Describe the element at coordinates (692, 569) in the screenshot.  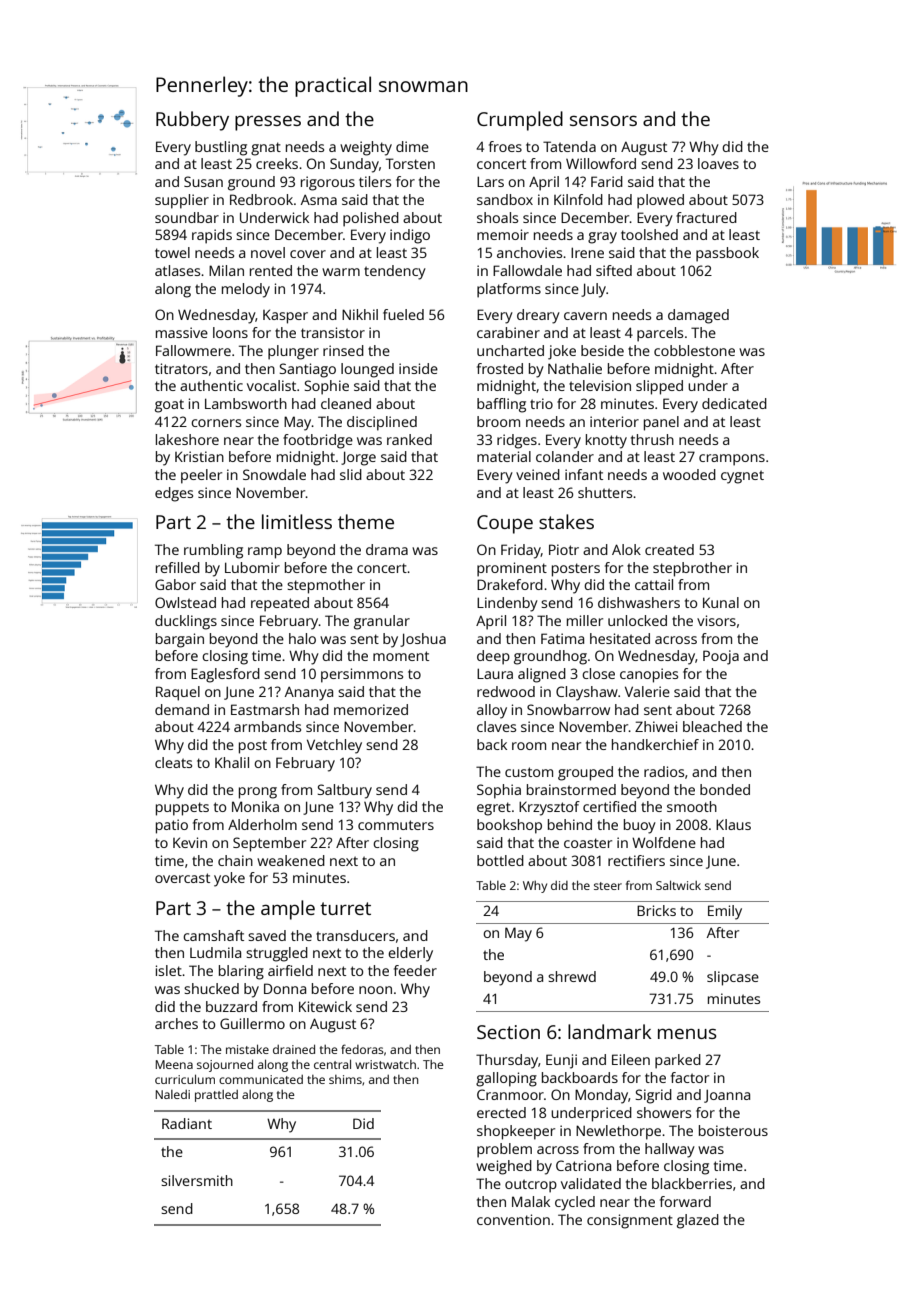
I see `stepbrother` at that location.
